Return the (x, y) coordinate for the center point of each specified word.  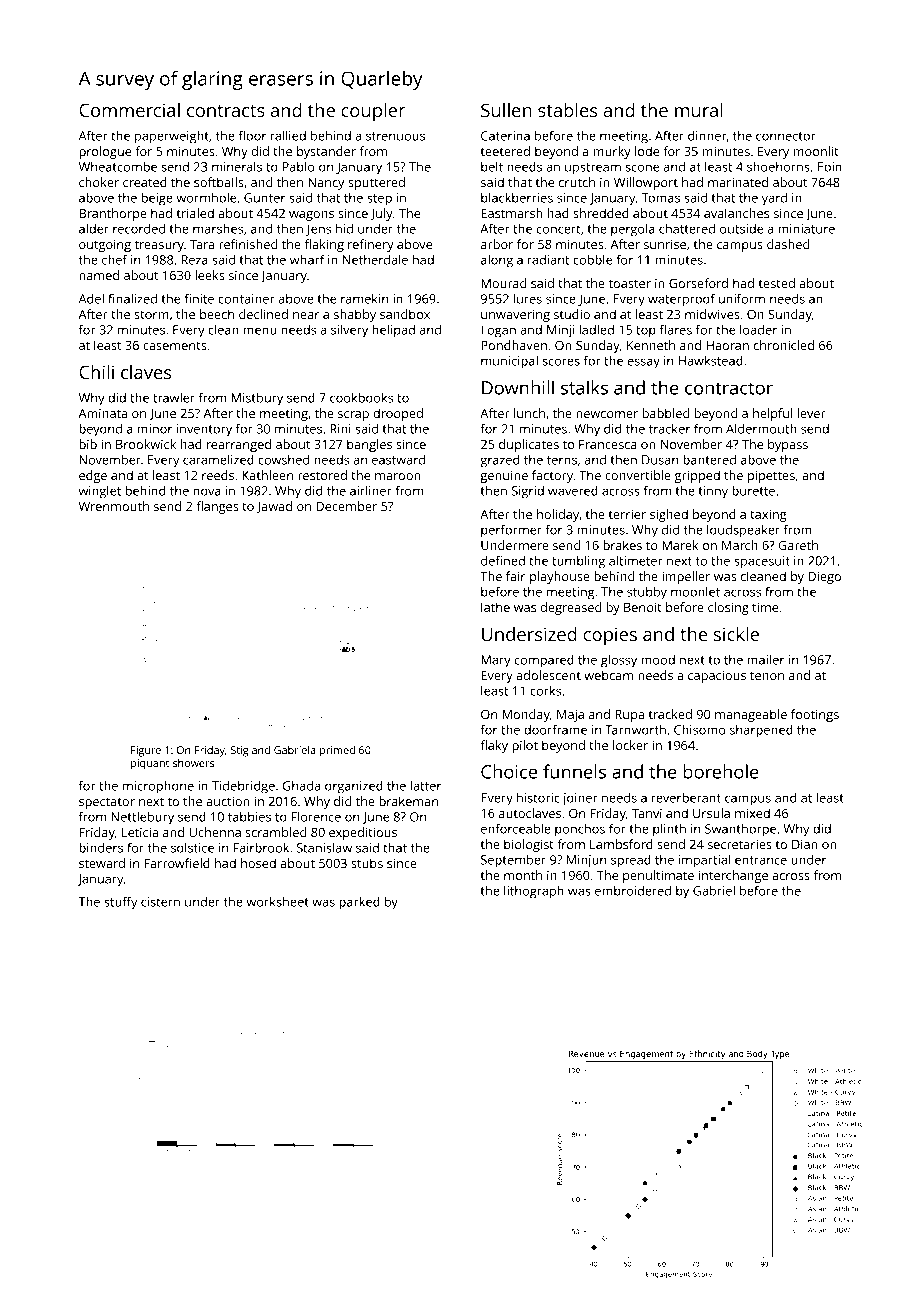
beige (157, 199)
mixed (752, 813)
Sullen (506, 110)
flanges (217, 507)
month (523, 875)
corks (545, 690)
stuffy (120, 903)
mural (699, 110)
